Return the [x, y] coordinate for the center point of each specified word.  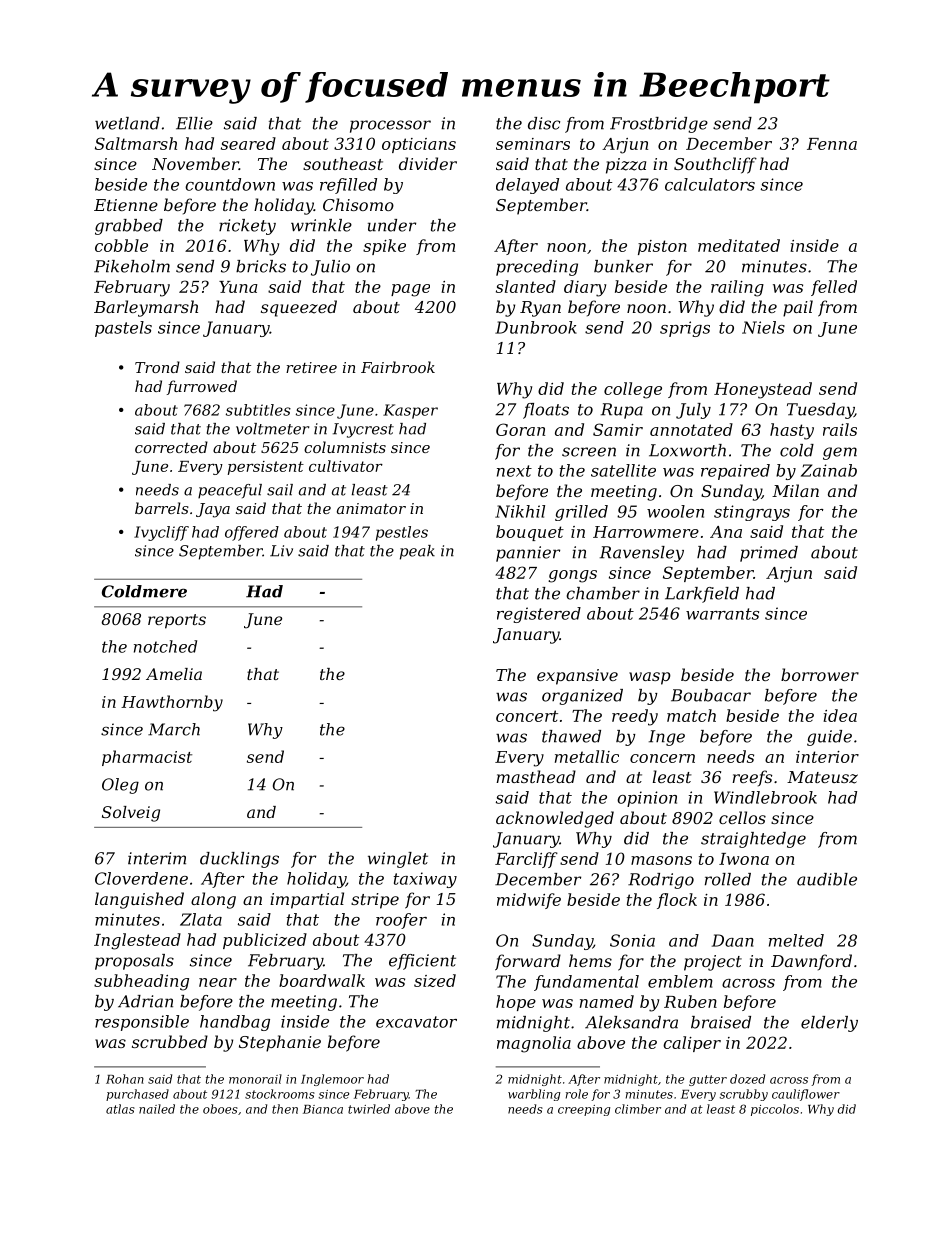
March [174, 729]
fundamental [586, 983]
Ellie [194, 123]
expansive [577, 677]
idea [840, 715]
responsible [142, 1023]
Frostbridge [659, 125]
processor [390, 126]
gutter [708, 1080]
